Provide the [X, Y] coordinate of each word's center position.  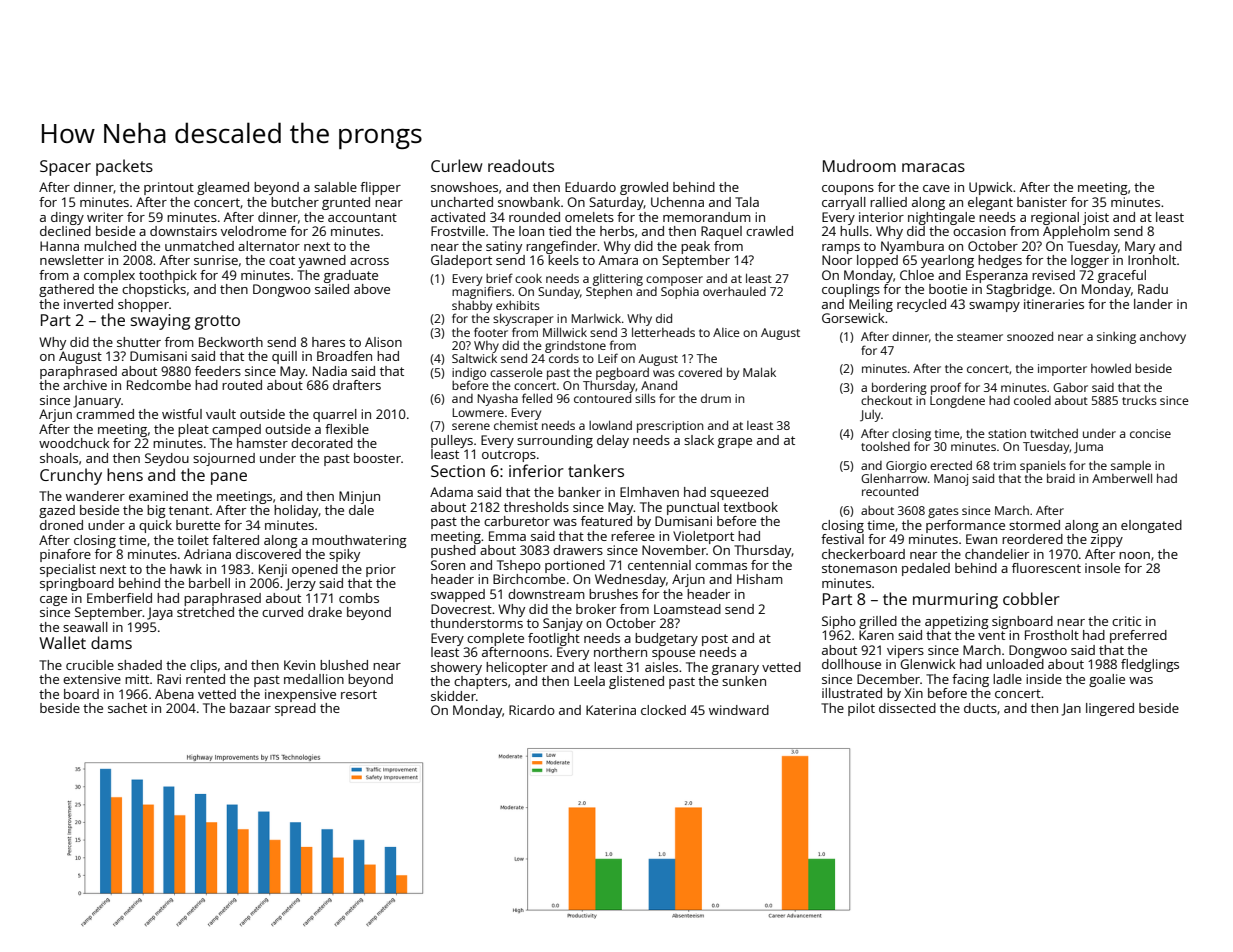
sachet [127, 708]
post [715, 640]
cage [53, 601]
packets [124, 167]
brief [499, 278]
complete [495, 639]
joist [1096, 218]
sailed [332, 289]
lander [1153, 304]
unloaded [1015, 664]
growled [644, 188]
